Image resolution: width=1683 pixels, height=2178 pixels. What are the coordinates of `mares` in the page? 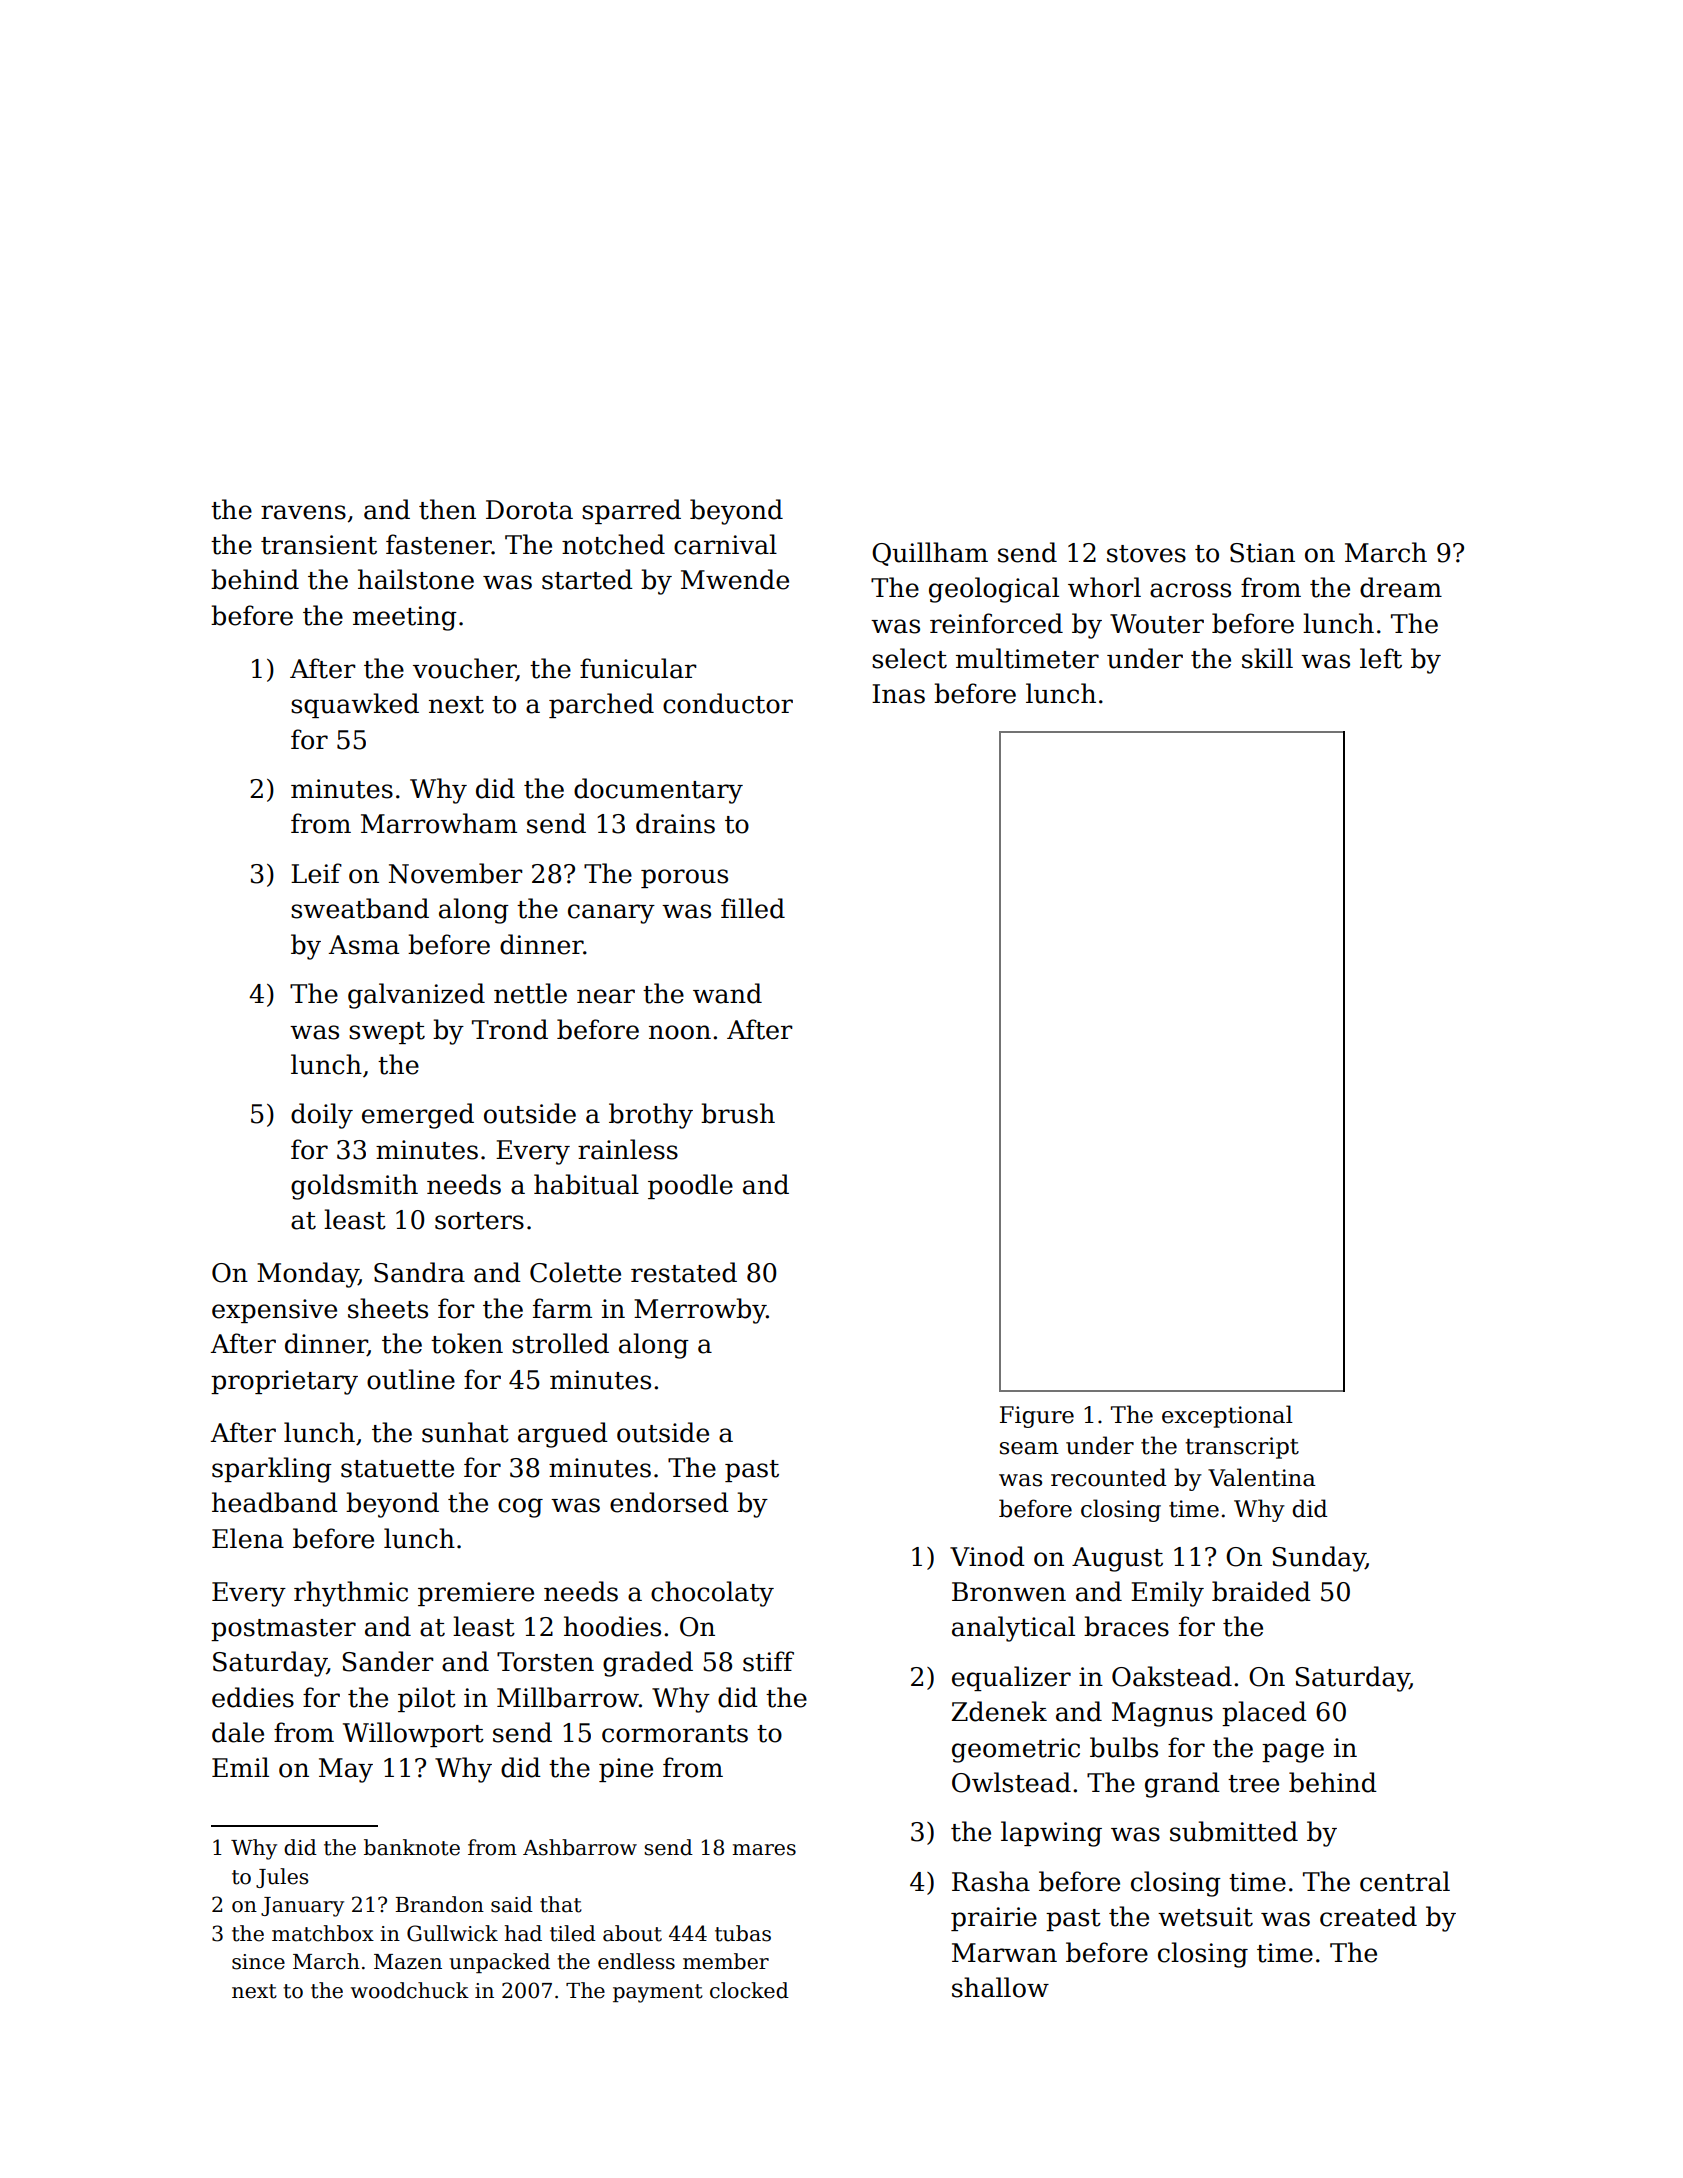 It's located at (764, 1850).
